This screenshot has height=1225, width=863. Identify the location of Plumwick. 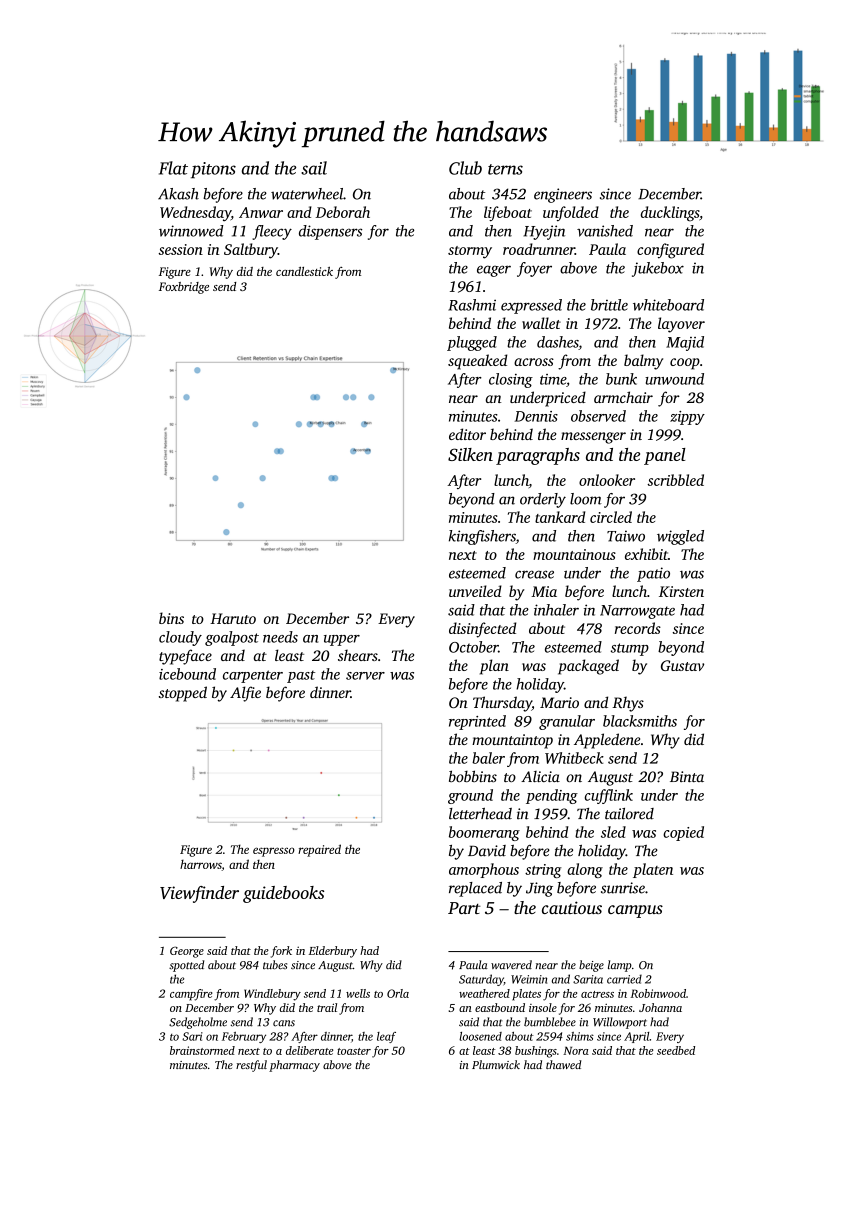
(496, 1064).
